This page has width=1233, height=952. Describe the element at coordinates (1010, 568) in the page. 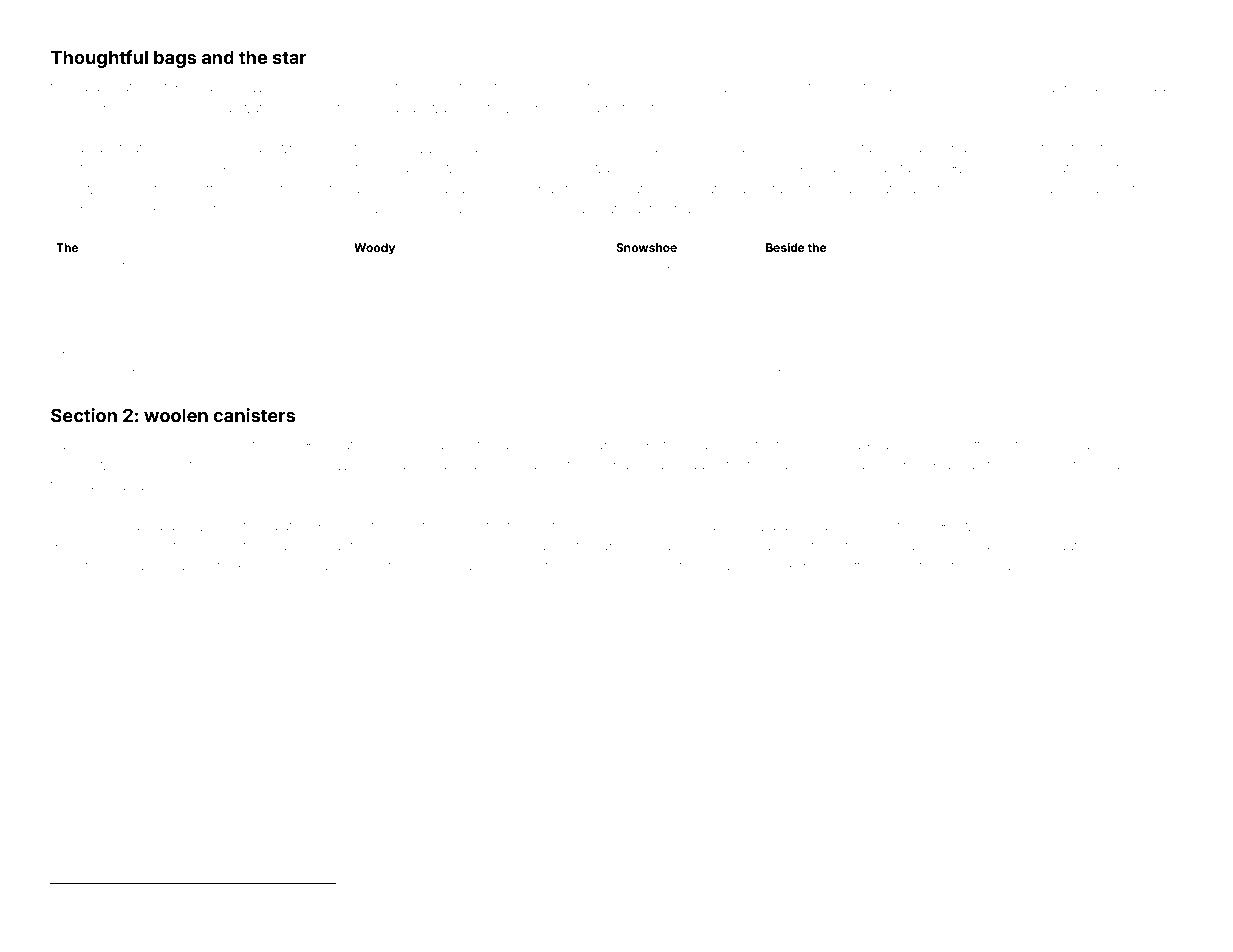

I see `cygnet` at that location.
